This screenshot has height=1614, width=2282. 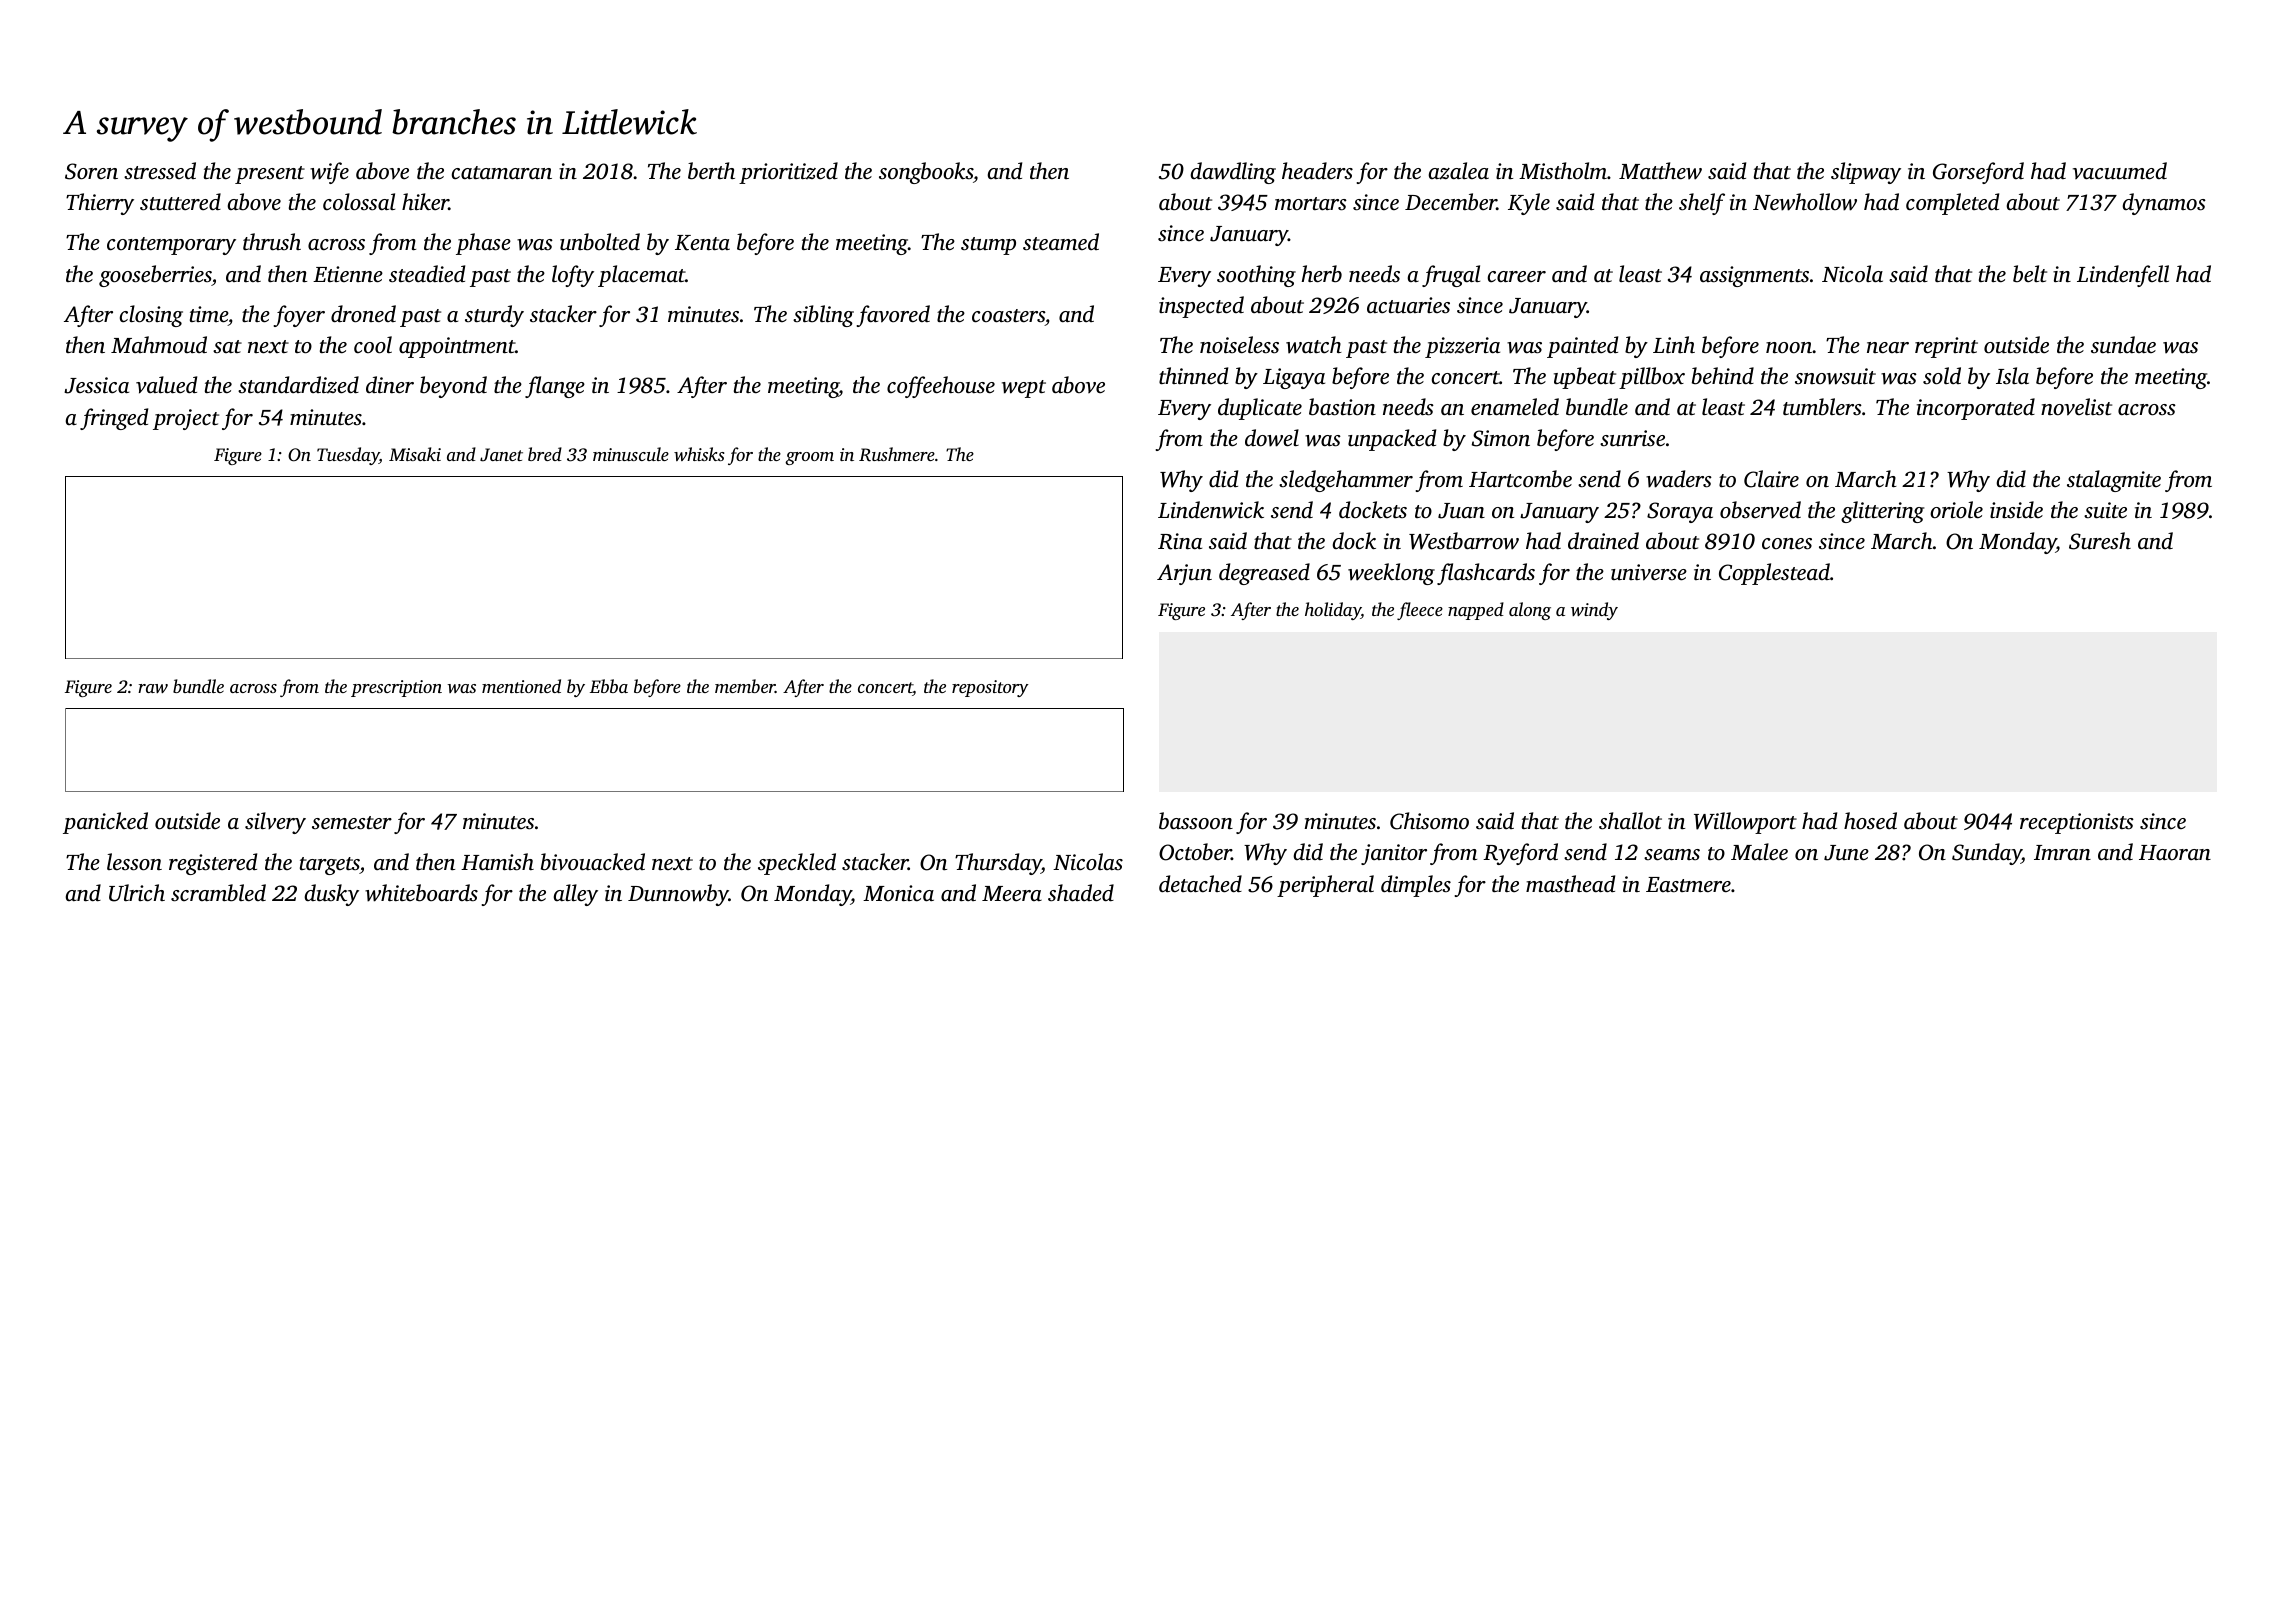 I want to click on headers, so click(x=1317, y=170).
